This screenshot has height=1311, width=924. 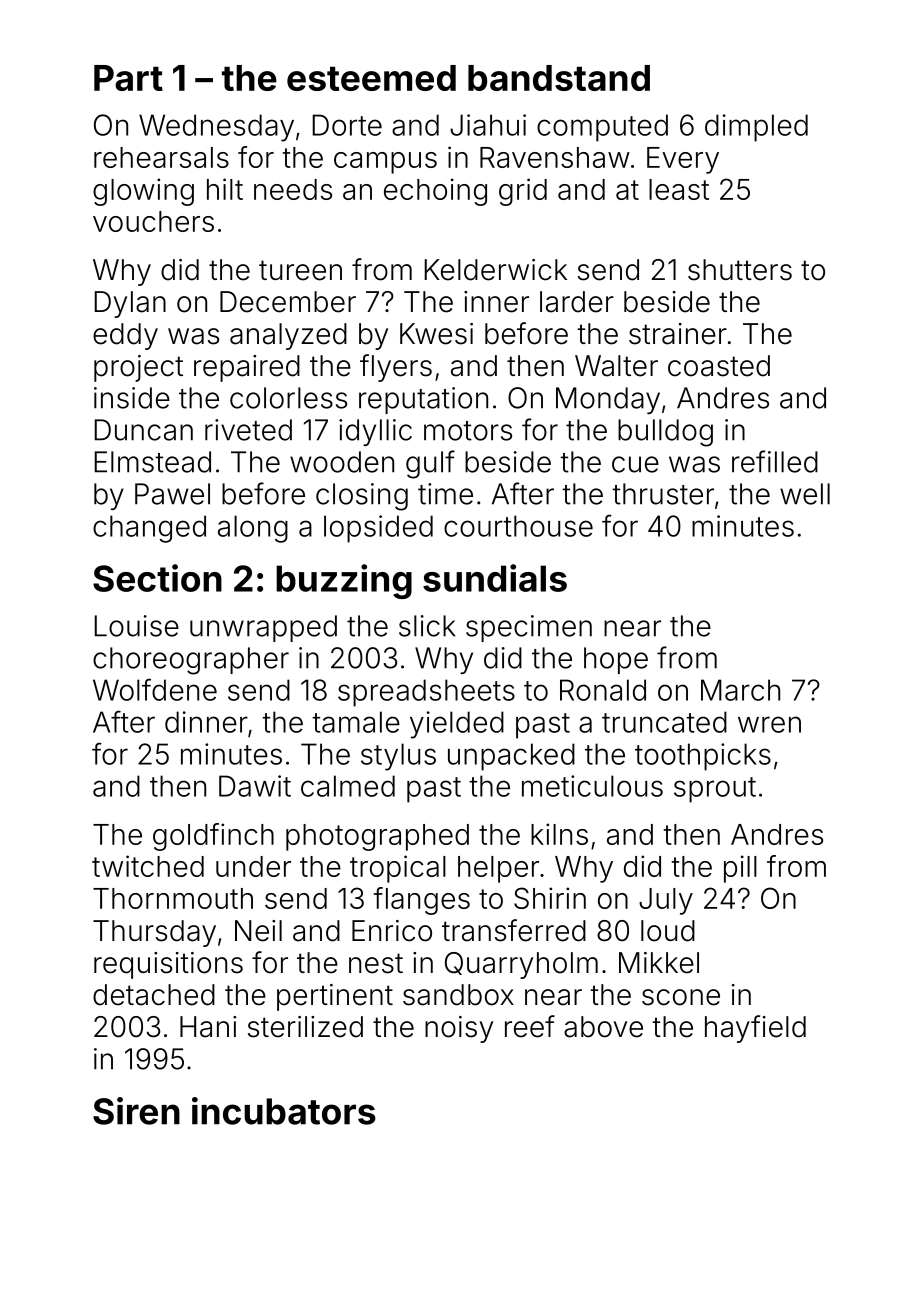 I want to click on Part, so click(x=128, y=78).
